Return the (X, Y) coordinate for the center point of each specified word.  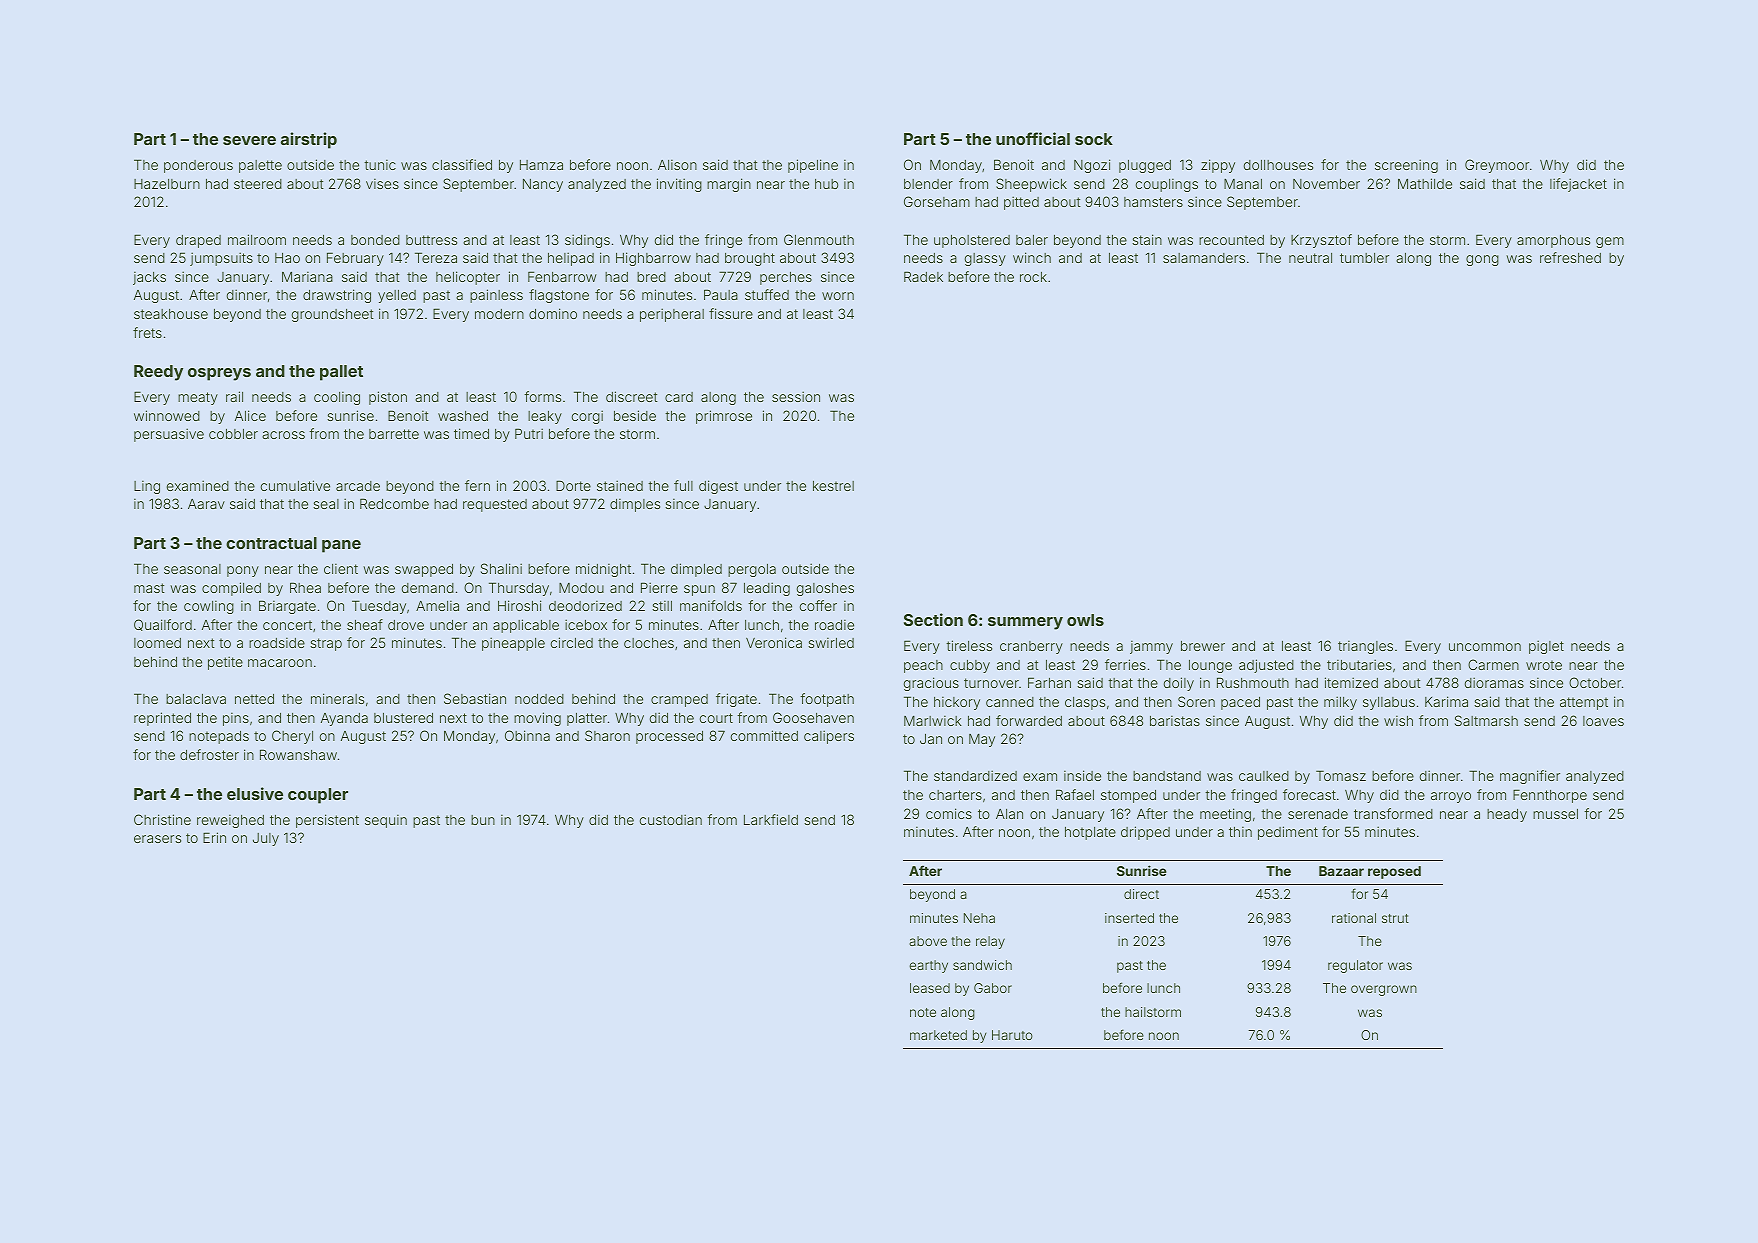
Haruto (1012, 1035)
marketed (938, 1035)
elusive (255, 793)
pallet (341, 373)
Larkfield (771, 819)
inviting (679, 185)
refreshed (1570, 257)
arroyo (1451, 797)
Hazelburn (167, 184)
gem (1610, 242)
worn (838, 296)
